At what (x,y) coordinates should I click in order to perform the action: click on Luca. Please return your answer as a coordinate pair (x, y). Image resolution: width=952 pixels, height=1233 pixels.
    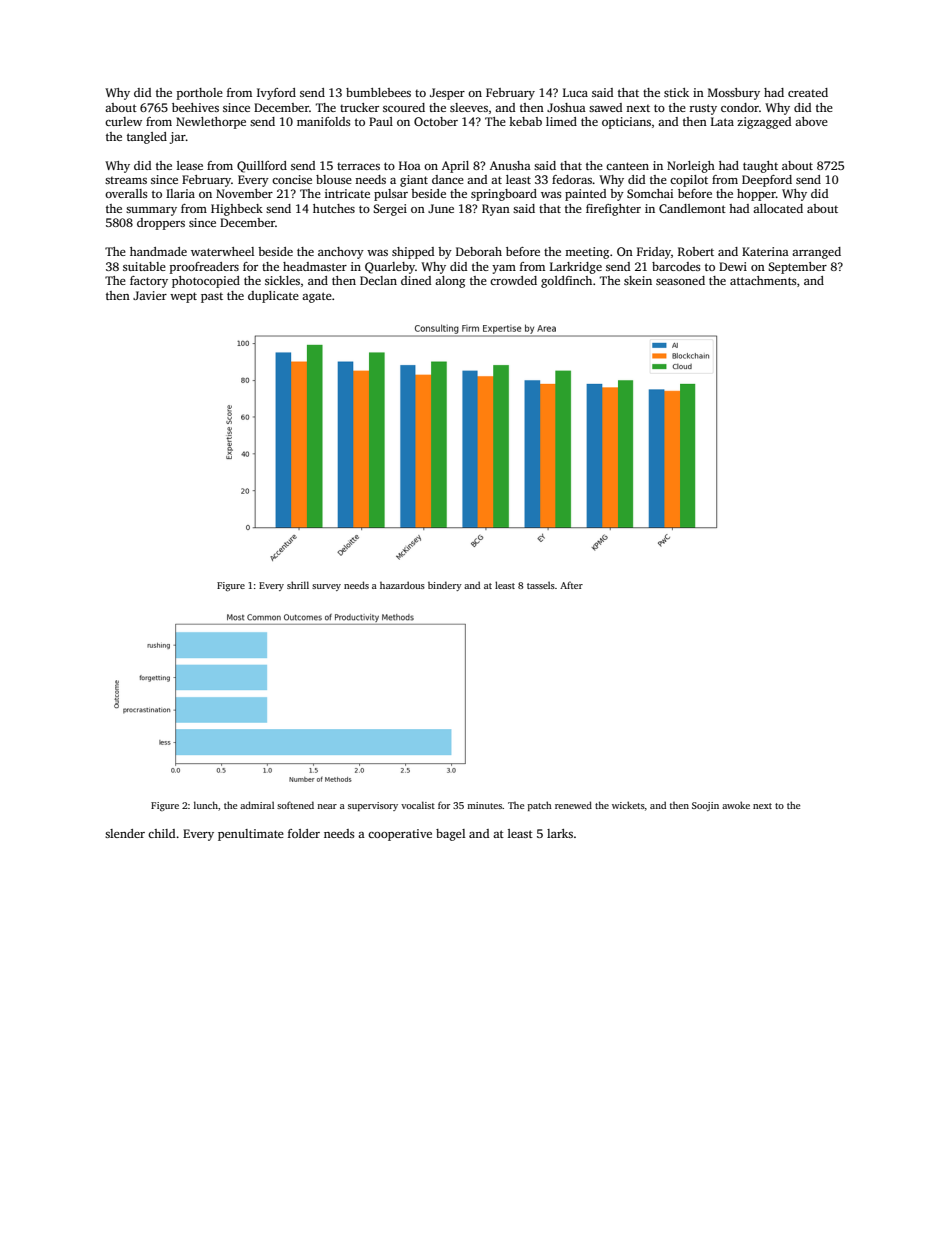
    Looking at the image, I should click on (575, 92).
